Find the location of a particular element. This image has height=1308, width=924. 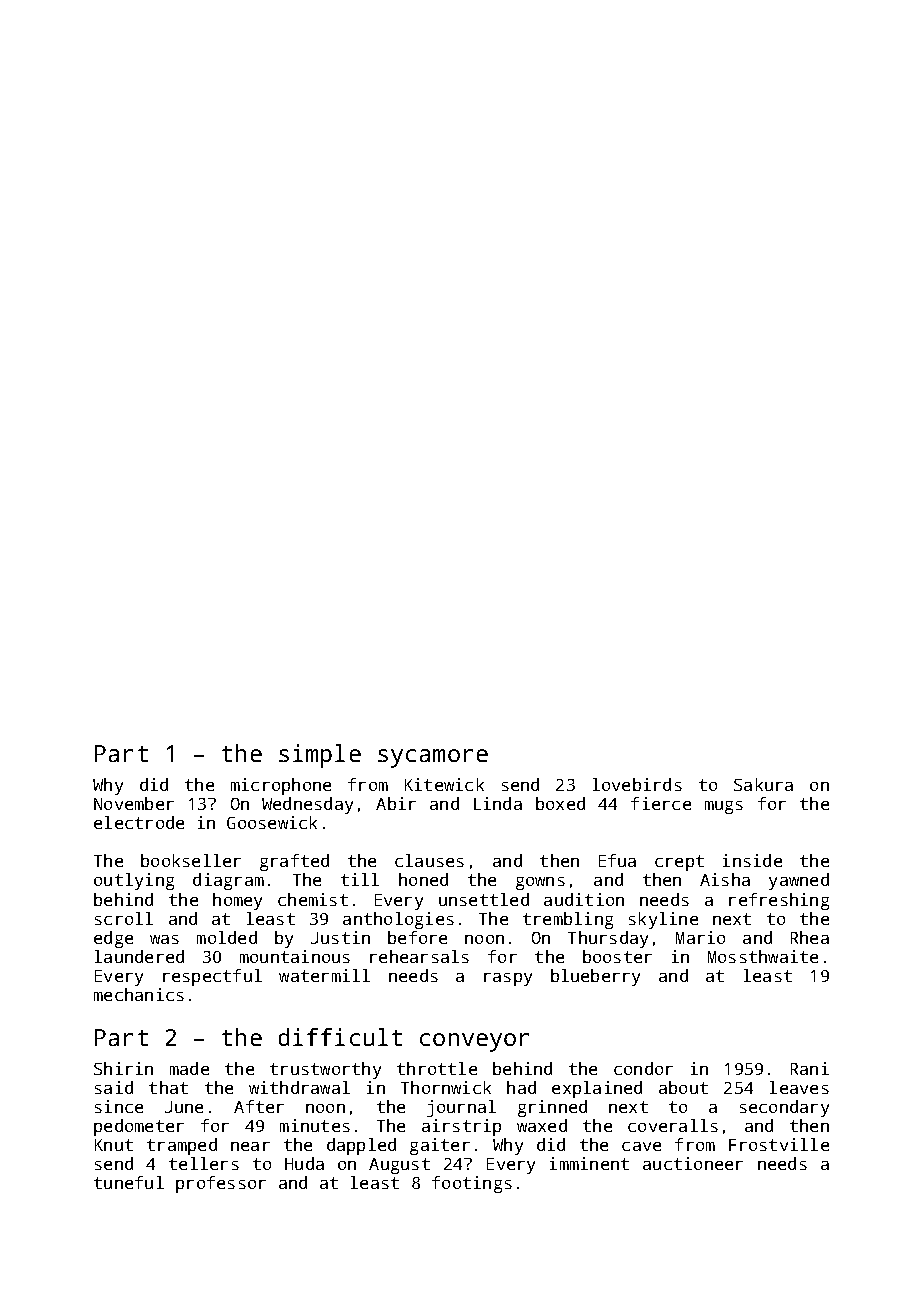

yawned is located at coordinates (799, 881).
